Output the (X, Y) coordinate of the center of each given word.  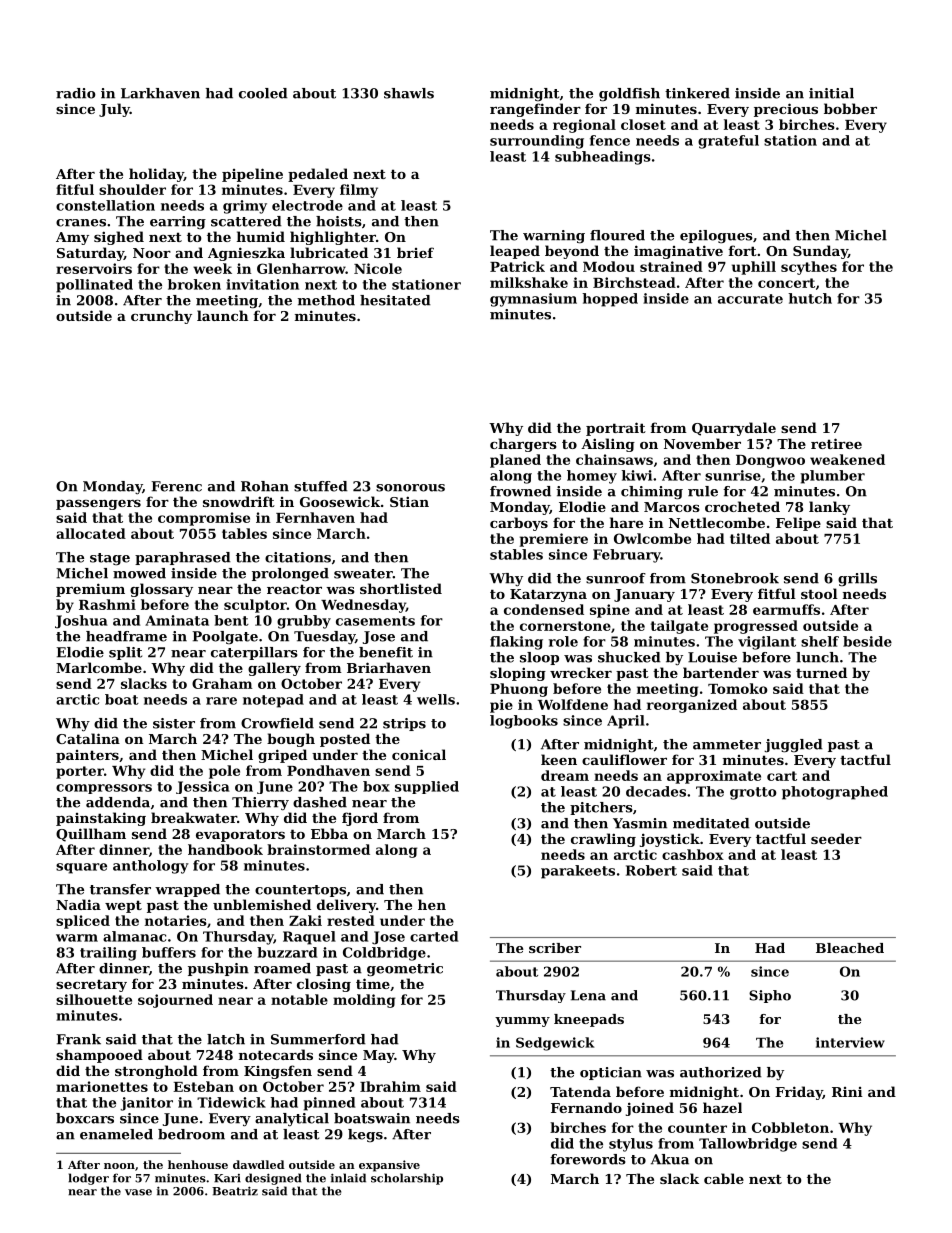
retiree (836, 443)
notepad (273, 701)
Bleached (850, 948)
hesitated (395, 300)
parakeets (578, 872)
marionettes (102, 1086)
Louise (712, 657)
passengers (98, 505)
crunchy (161, 317)
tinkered (697, 93)
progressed (756, 627)
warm (77, 938)
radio (76, 93)
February (627, 556)
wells (436, 699)
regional (584, 126)
